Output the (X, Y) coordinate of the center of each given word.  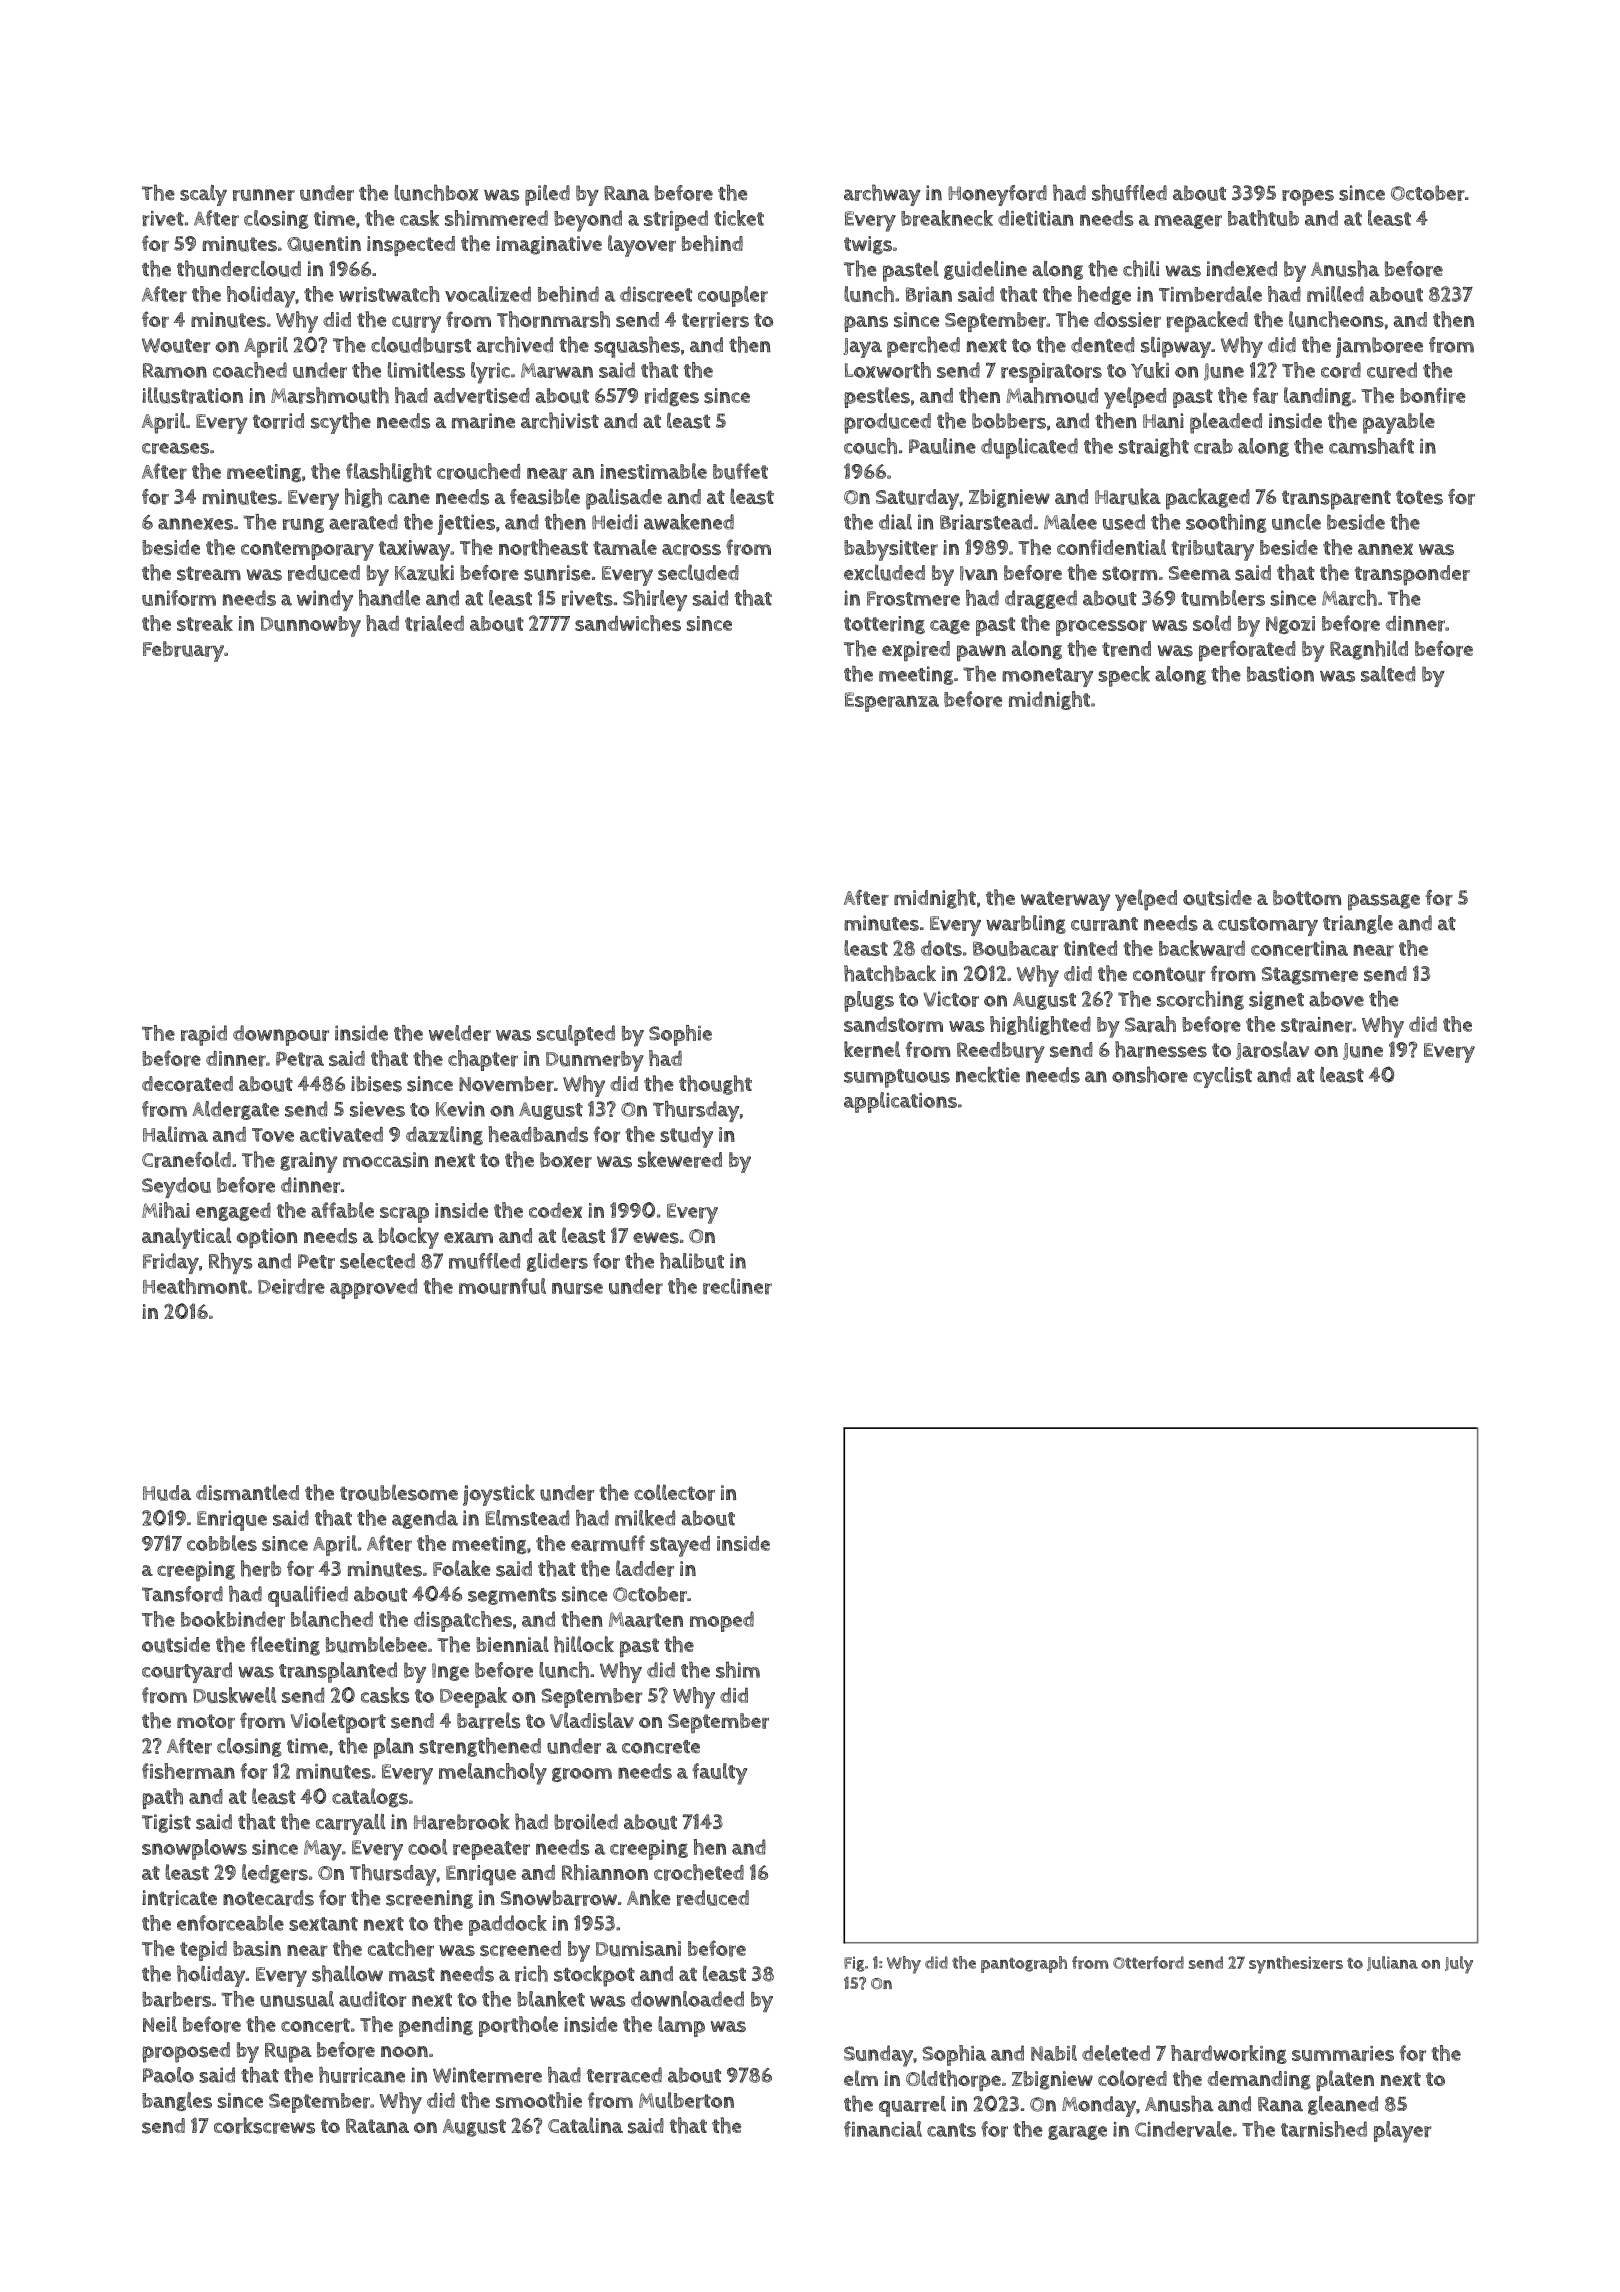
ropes (1308, 197)
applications (900, 1102)
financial (883, 2129)
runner (264, 195)
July (1459, 1965)
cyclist (1222, 1077)
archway (882, 195)
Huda (167, 1493)
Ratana (377, 2125)
